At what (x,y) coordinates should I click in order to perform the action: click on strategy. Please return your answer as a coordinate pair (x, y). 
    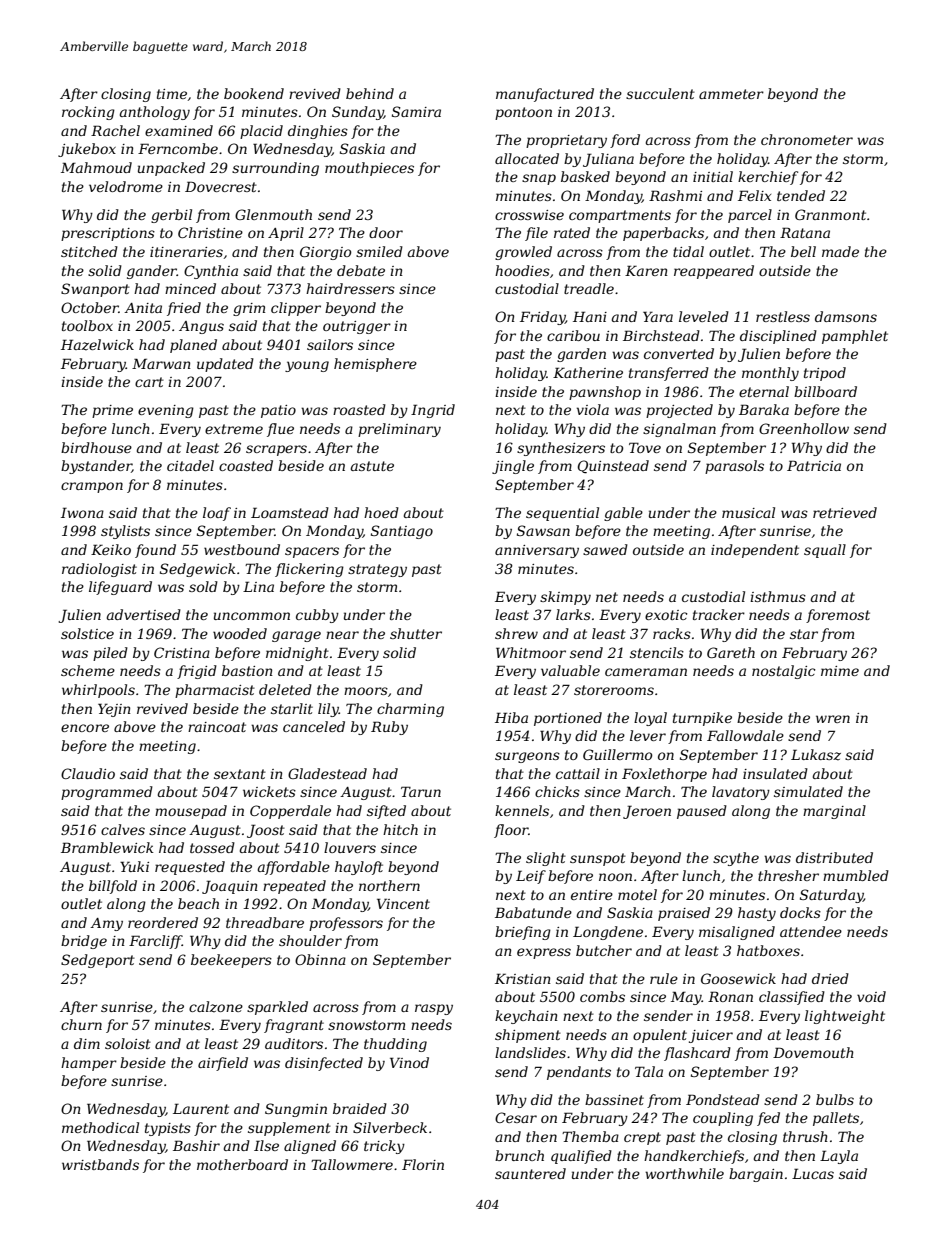
    Looking at the image, I should click on (377, 570).
